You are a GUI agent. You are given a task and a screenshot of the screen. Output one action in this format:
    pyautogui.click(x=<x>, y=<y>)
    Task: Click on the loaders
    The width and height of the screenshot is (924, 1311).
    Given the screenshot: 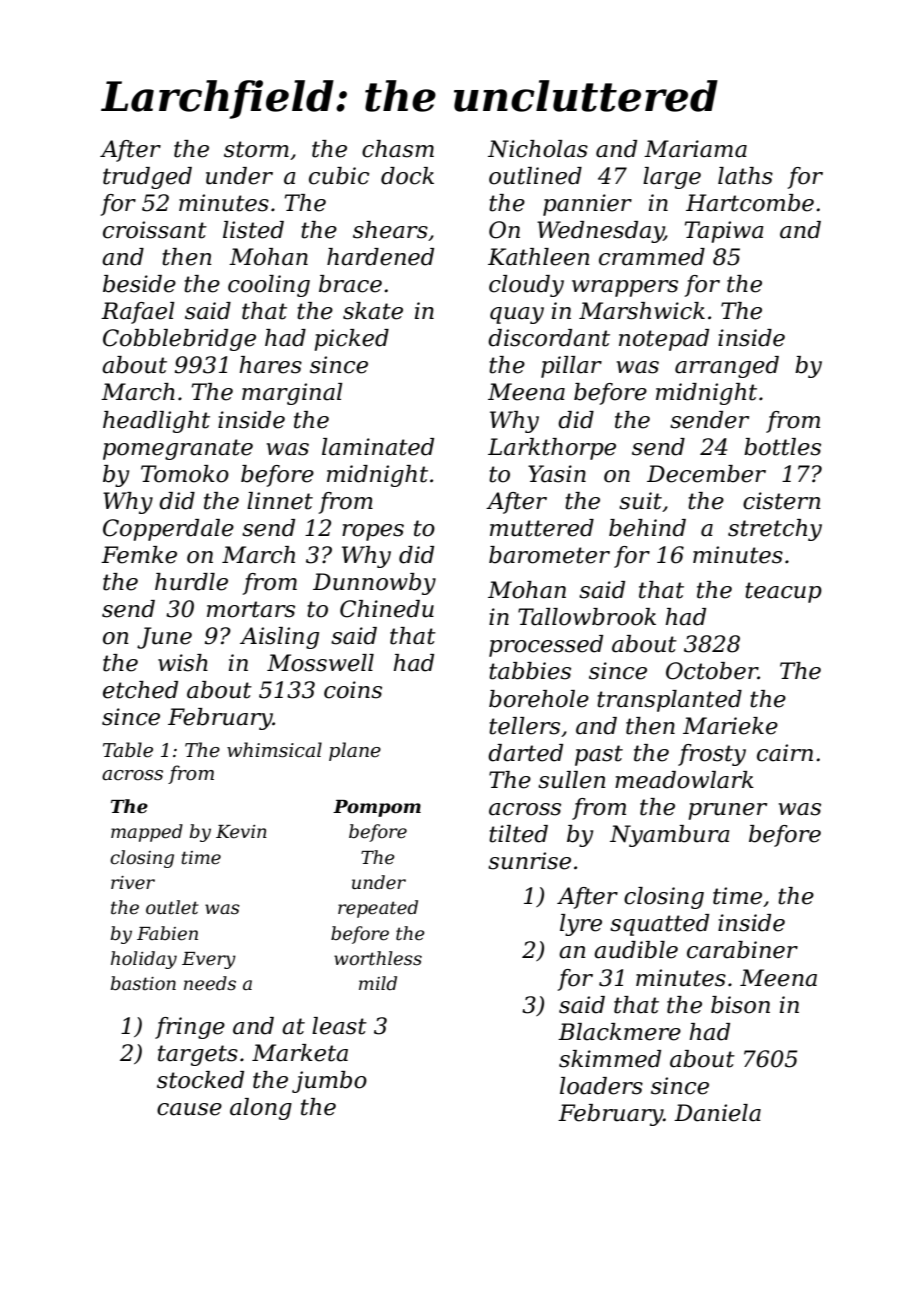 What is the action you would take?
    pyautogui.click(x=601, y=1086)
